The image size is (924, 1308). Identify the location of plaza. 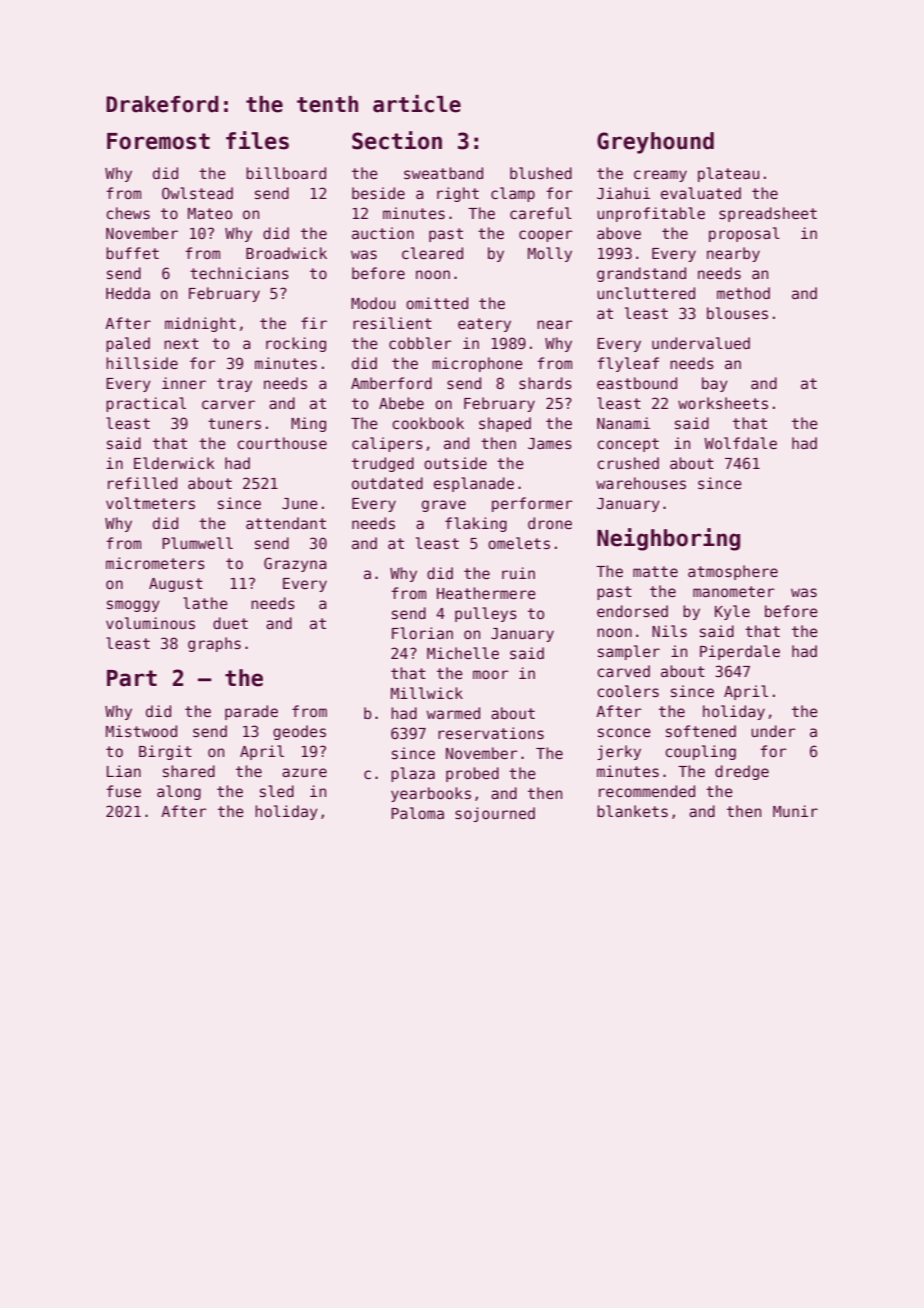
(413, 774).
